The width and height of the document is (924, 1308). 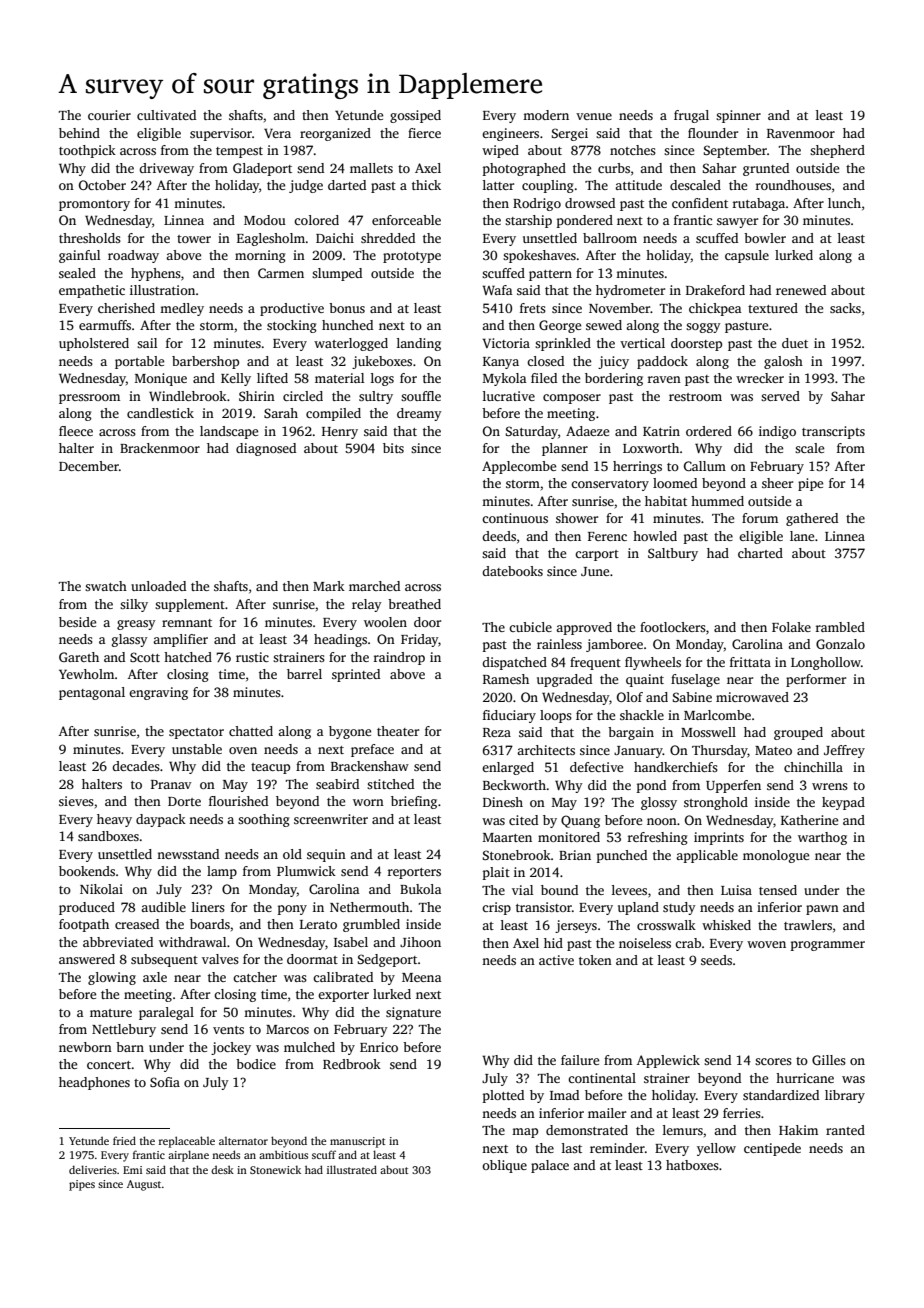 What do you see at coordinates (780, 396) in the document?
I see `served` at bounding box center [780, 396].
